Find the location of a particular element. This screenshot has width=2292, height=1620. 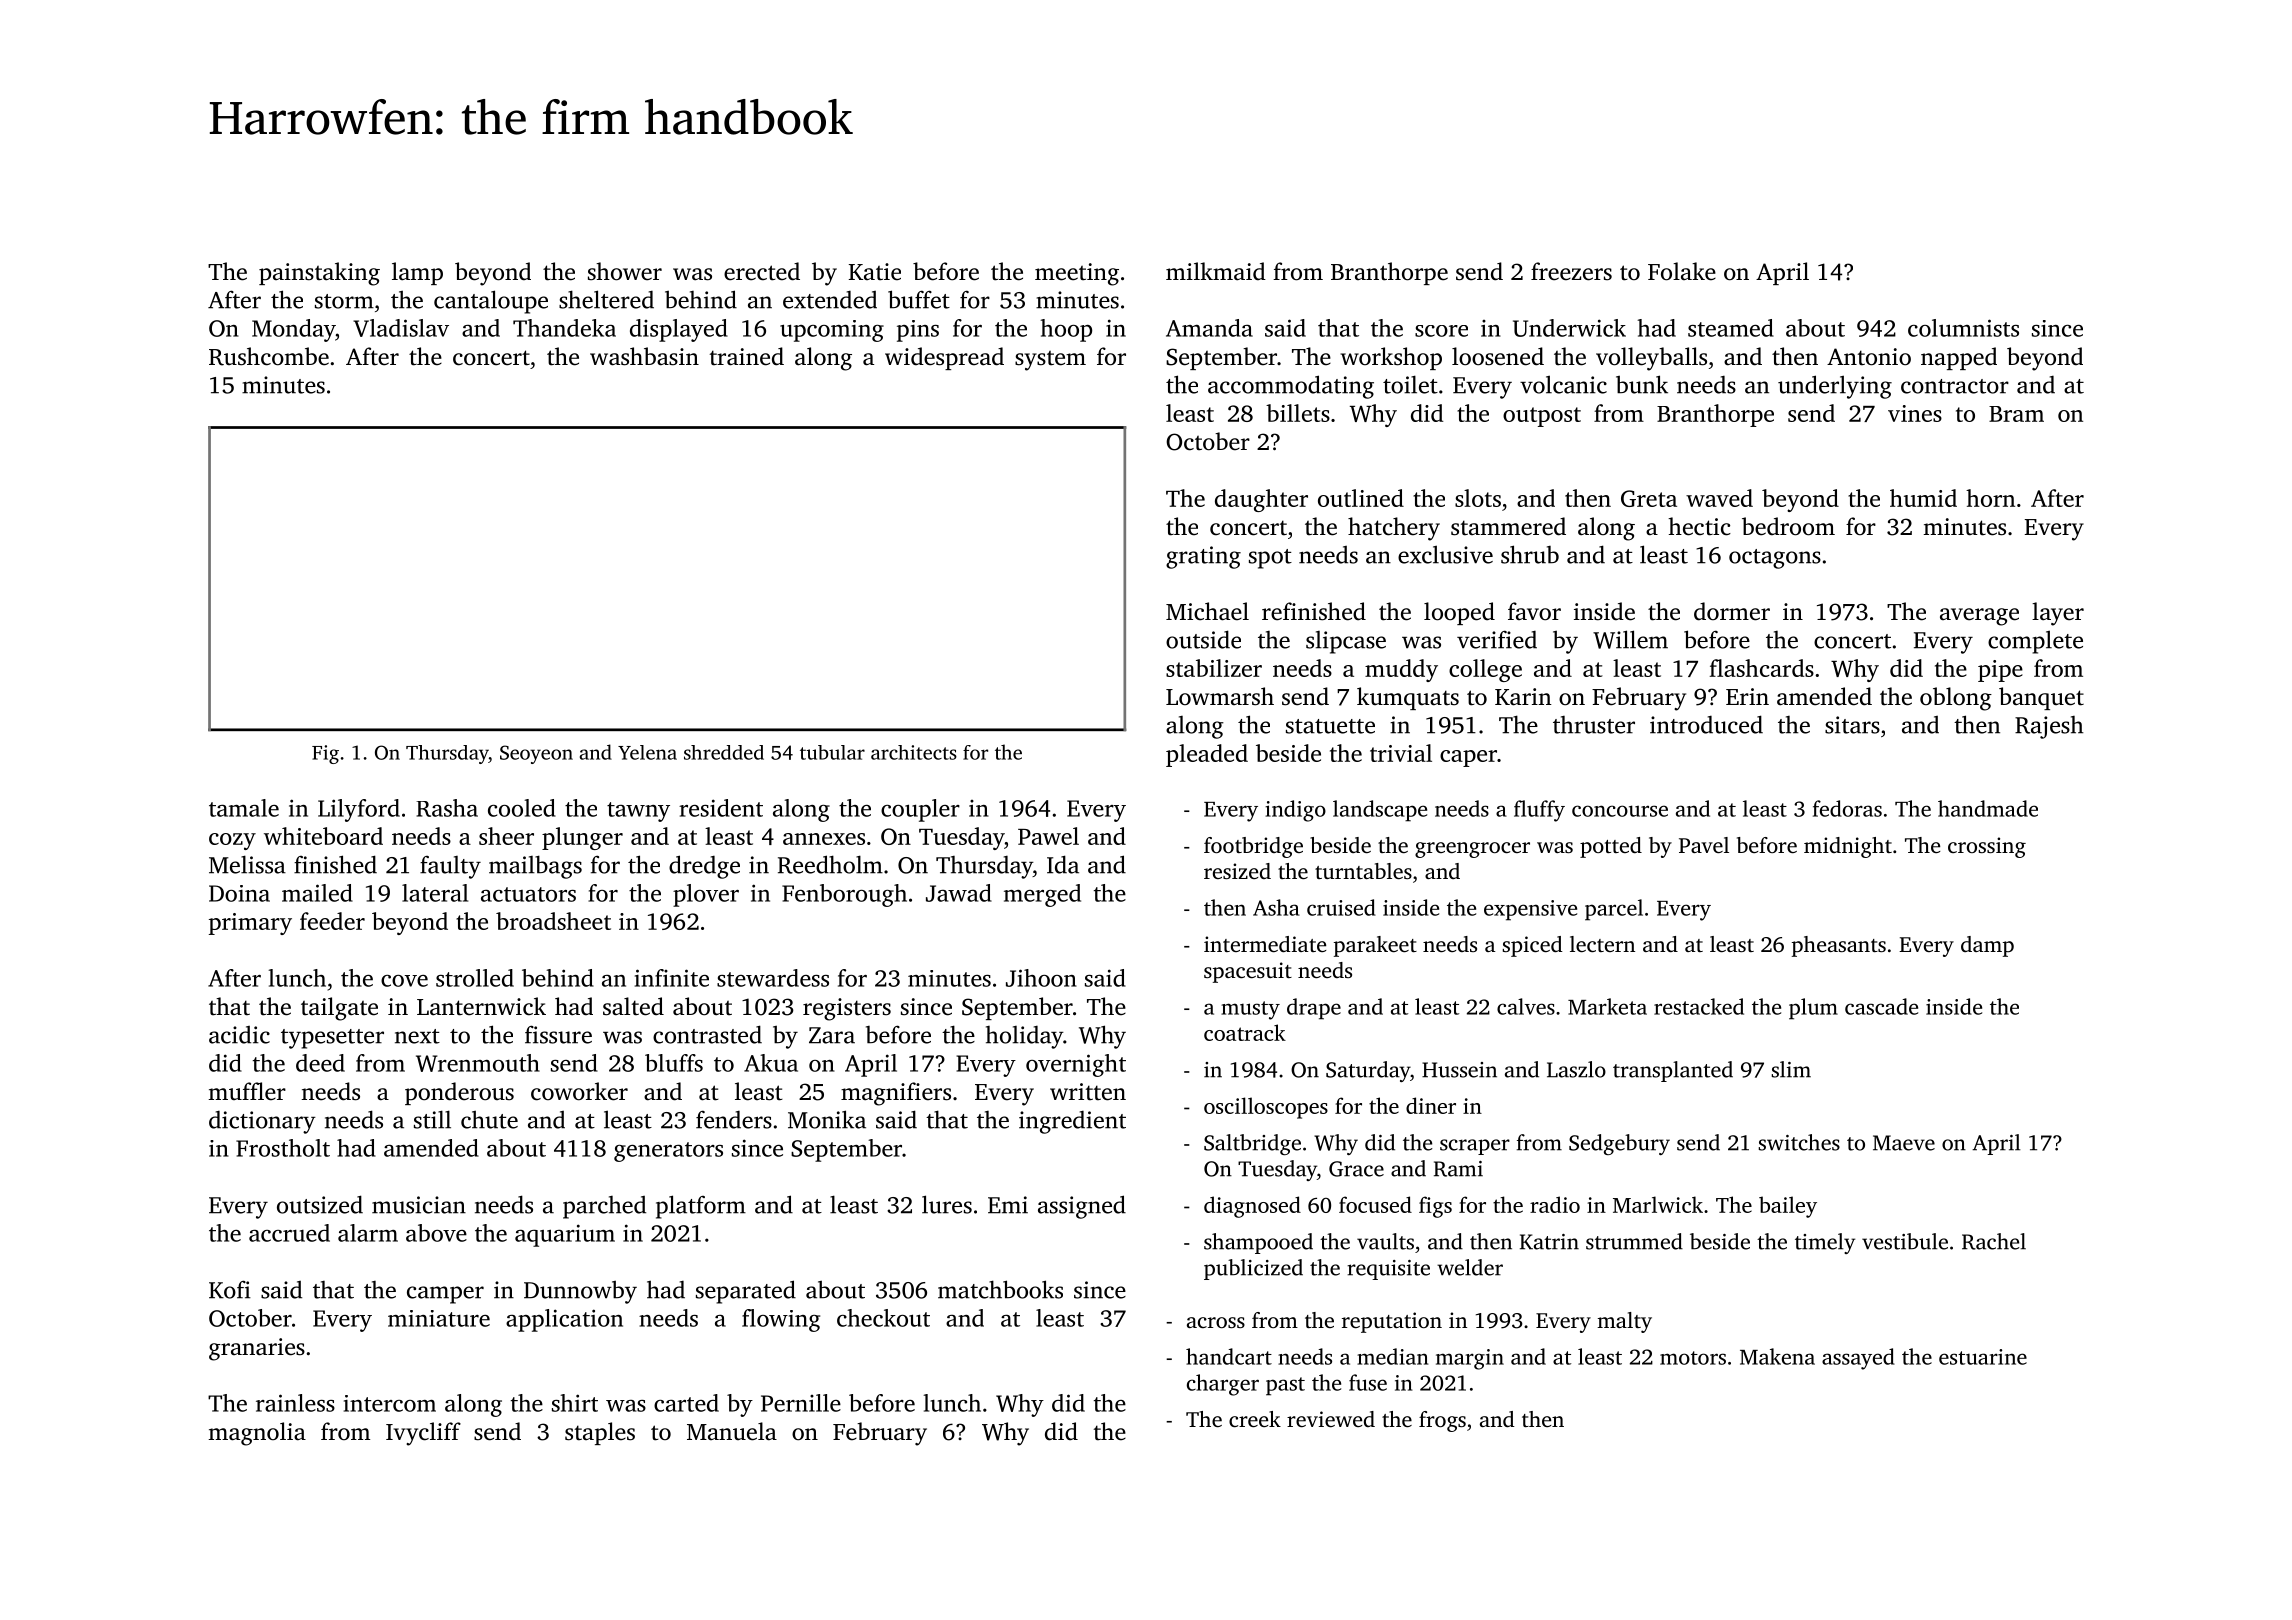

napped is located at coordinates (1959, 358).
